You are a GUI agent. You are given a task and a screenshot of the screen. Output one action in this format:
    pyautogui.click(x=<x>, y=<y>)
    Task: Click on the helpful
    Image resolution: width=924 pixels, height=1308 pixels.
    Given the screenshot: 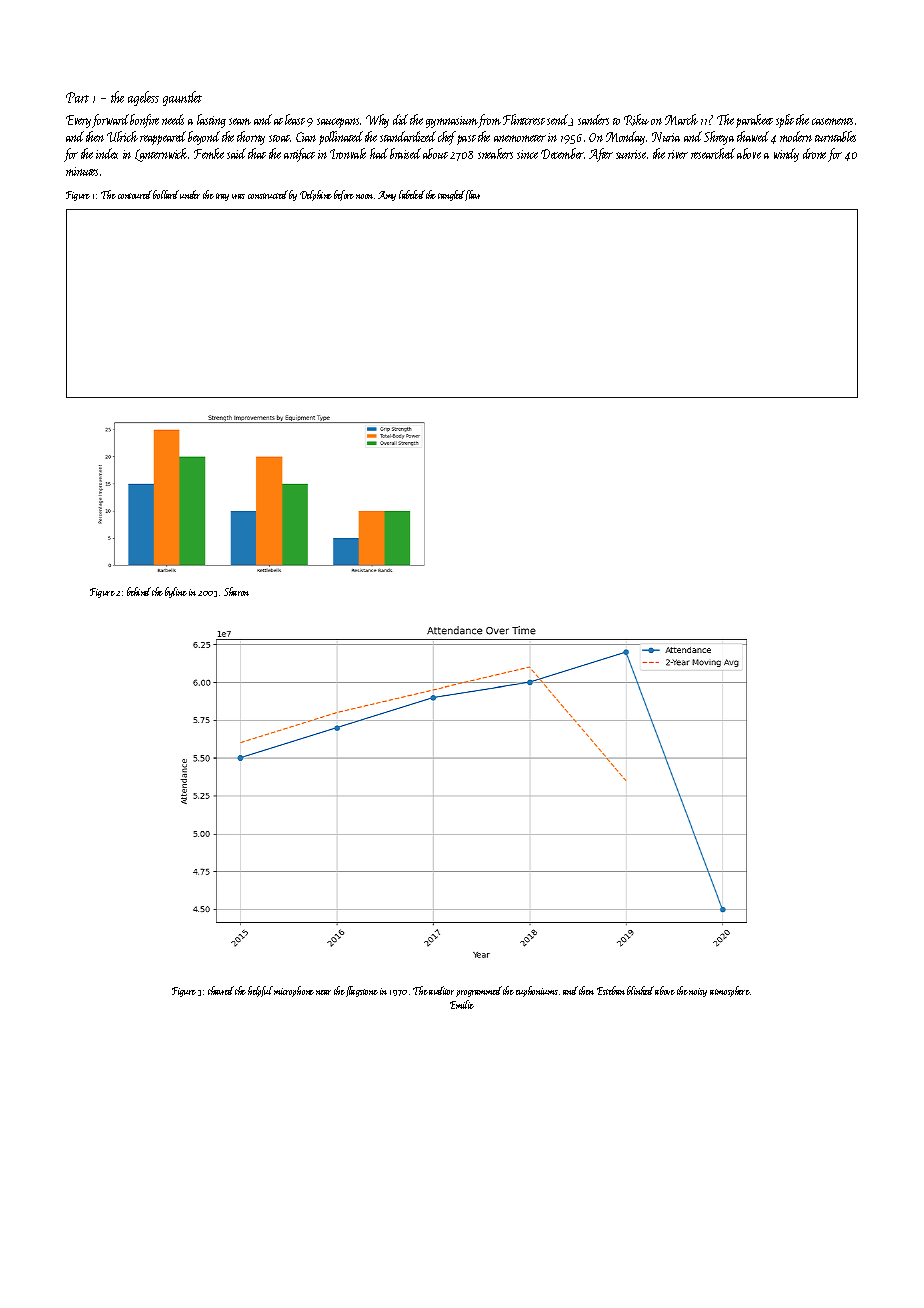 What is the action you would take?
    pyautogui.click(x=260, y=991)
